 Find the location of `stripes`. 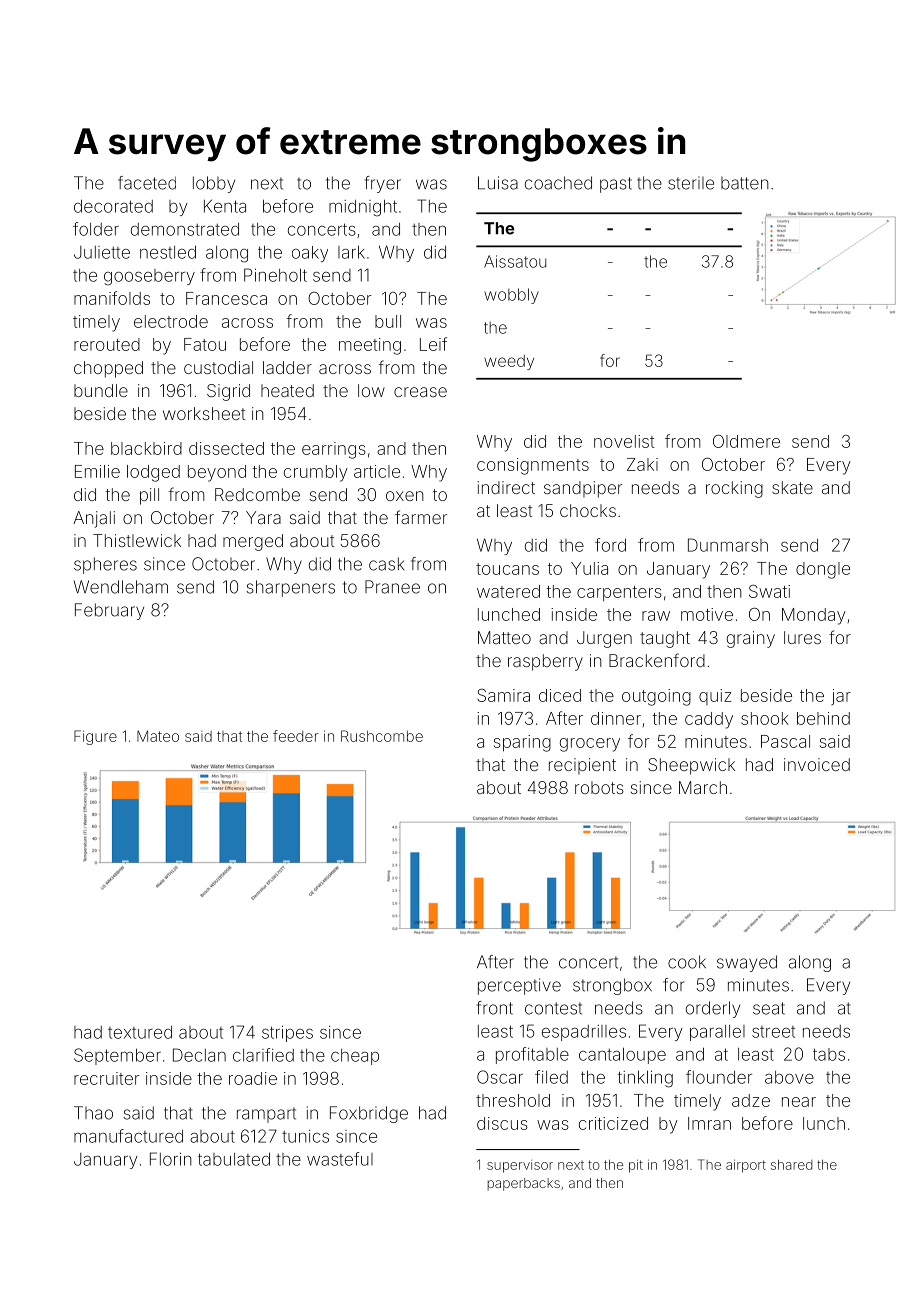

stripes is located at coordinates (287, 1033).
